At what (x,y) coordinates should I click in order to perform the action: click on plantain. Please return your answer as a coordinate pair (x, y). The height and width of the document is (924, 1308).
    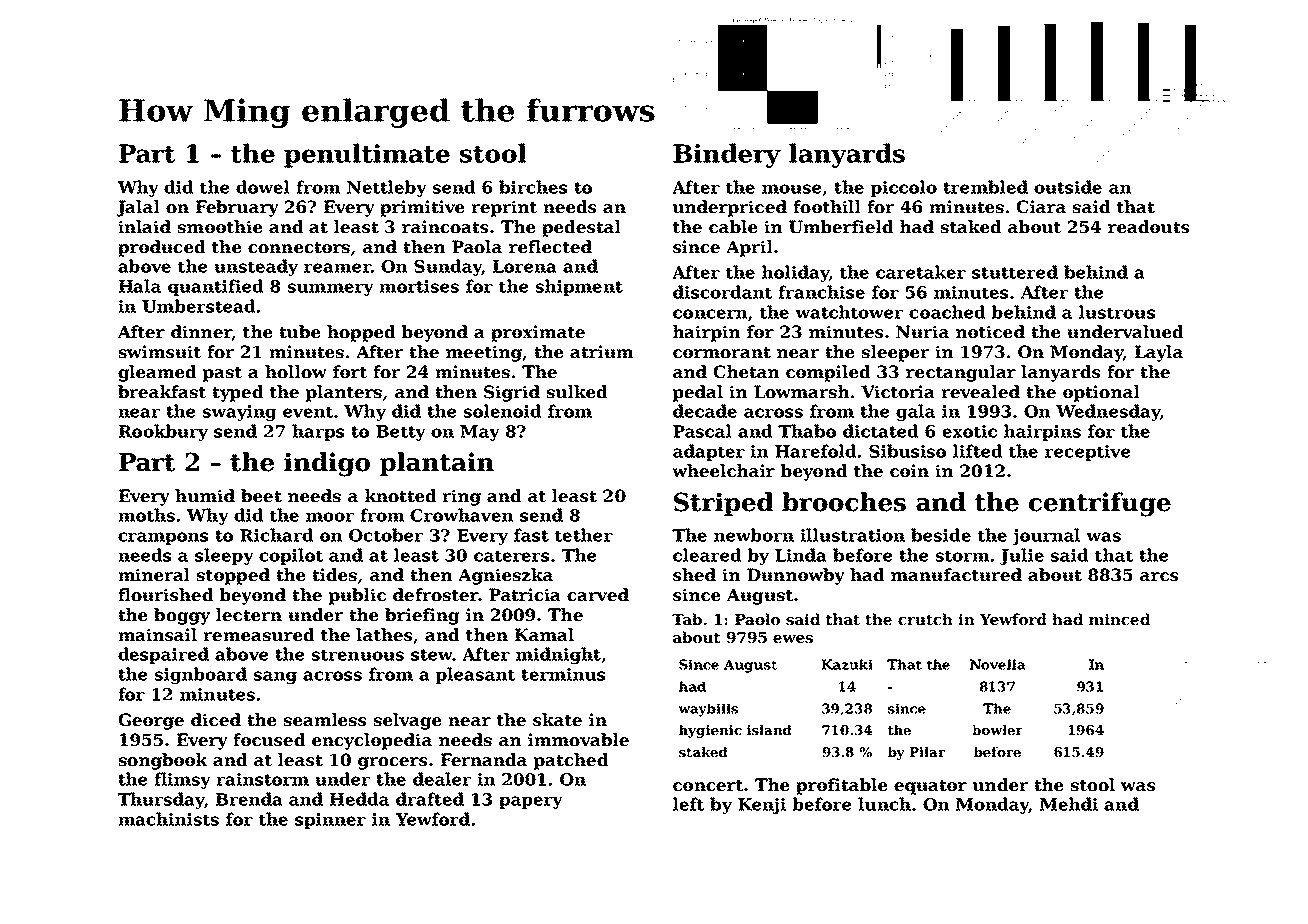
    Looking at the image, I should click on (437, 464).
